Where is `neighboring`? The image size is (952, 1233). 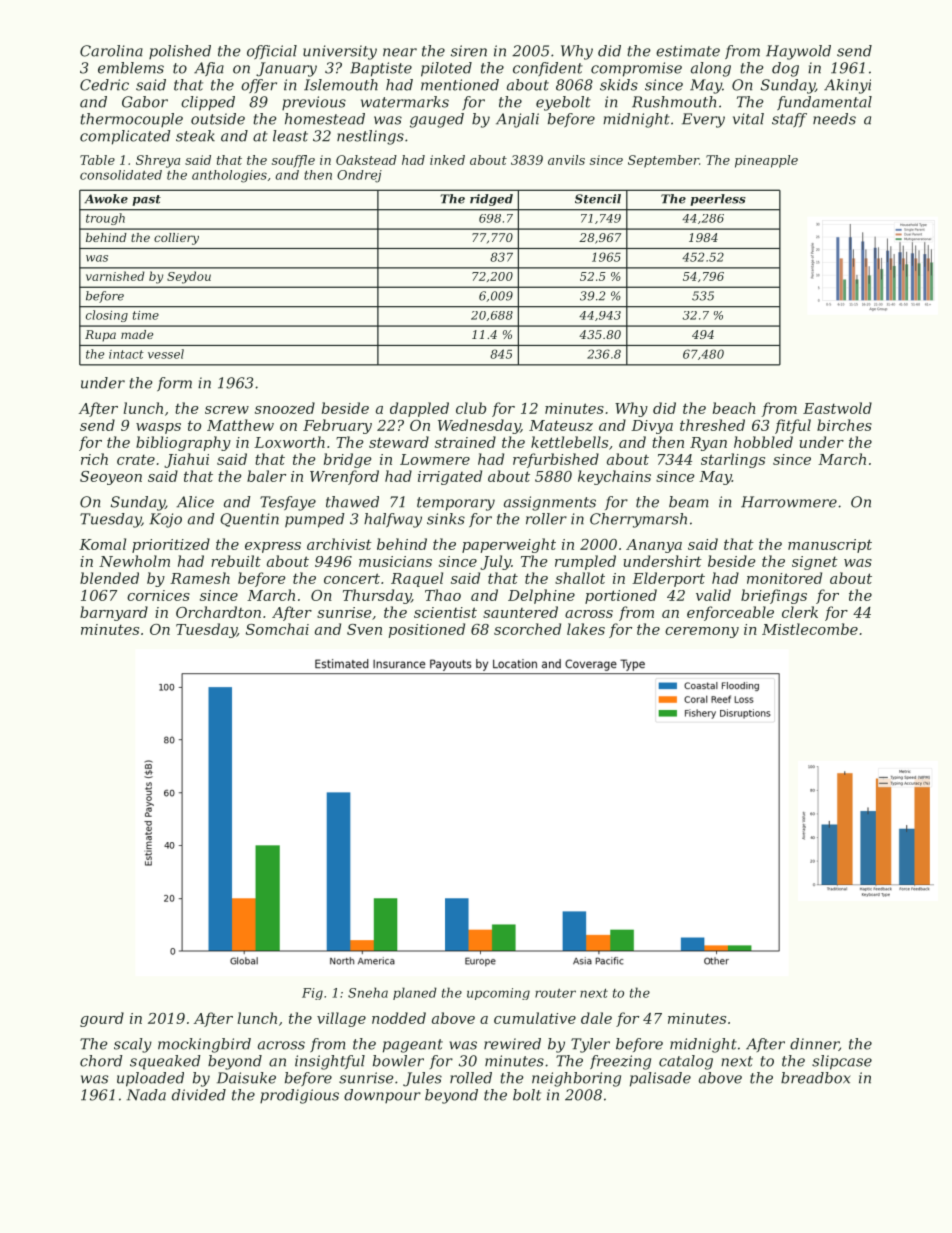
neighboring is located at coordinates (576, 1079).
